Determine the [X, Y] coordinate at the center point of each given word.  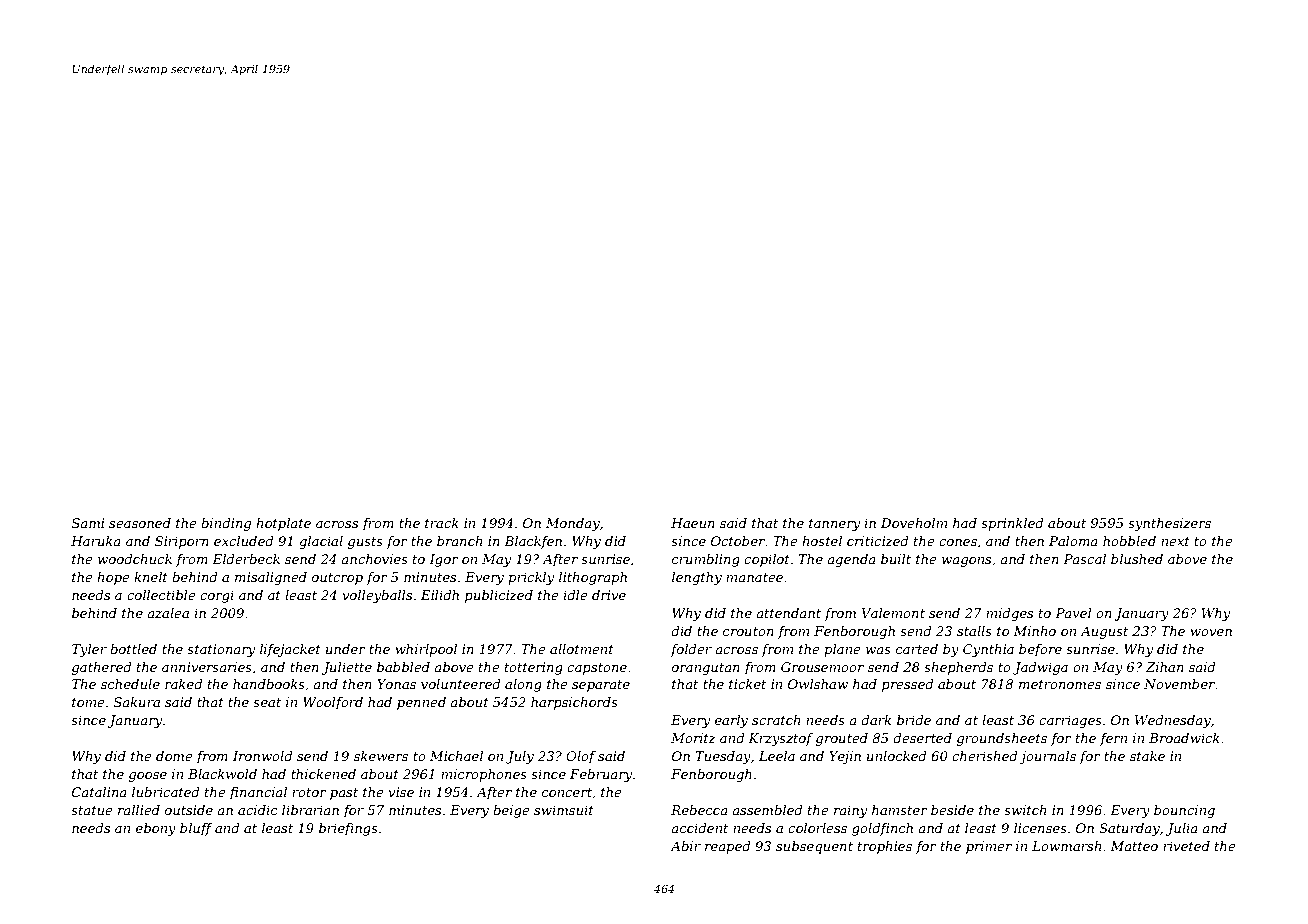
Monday [573, 524]
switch [1025, 810]
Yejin [845, 757]
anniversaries [207, 667]
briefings [348, 829]
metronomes [1060, 684]
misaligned [271, 578]
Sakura [137, 702]
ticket [747, 684]
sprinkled [1012, 524]
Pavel [1073, 613]
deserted [922, 738]
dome [174, 756]
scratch [776, 720]
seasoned [140, 523]
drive [609, 595]
